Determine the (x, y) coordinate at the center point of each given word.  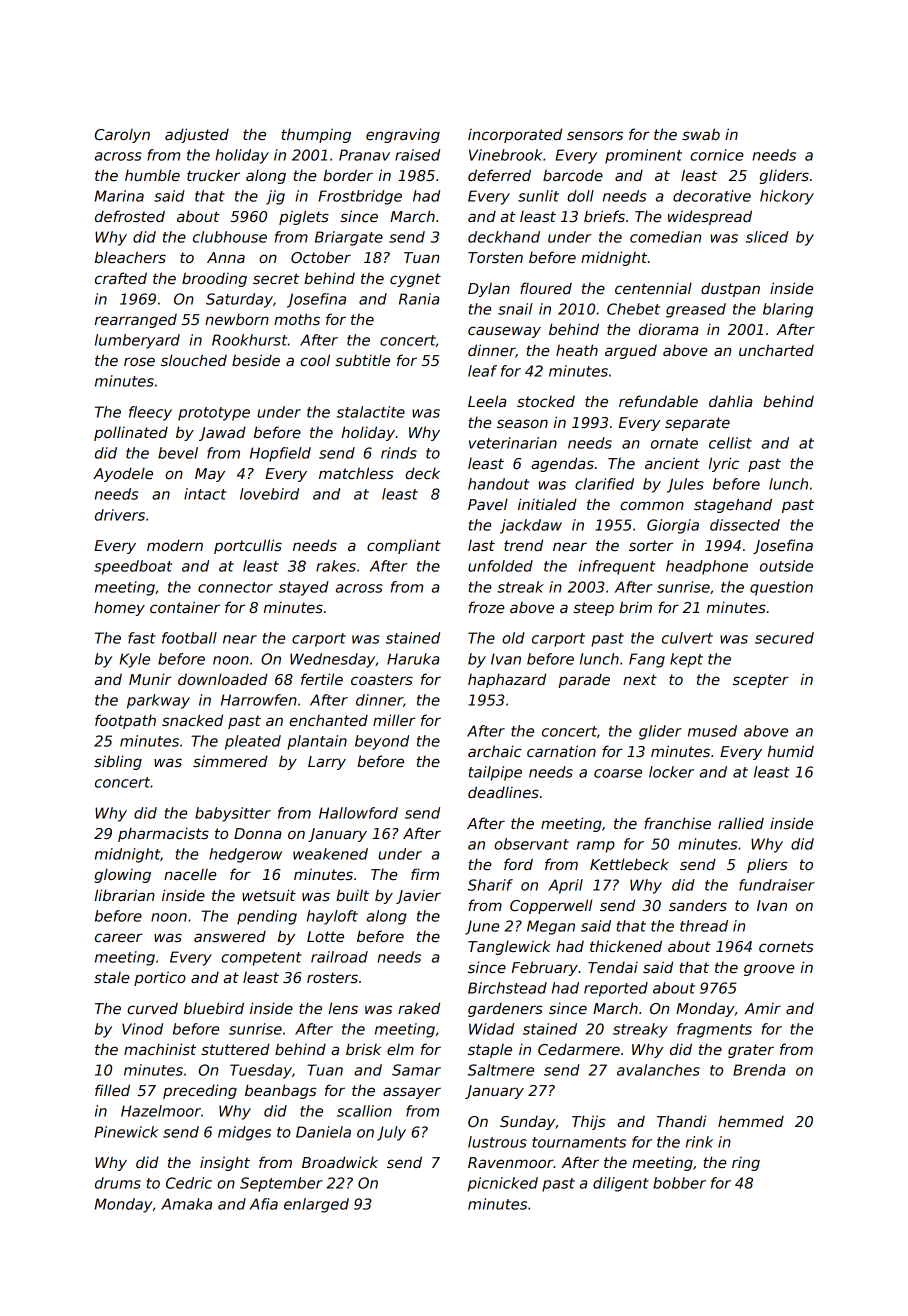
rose (139, 361)
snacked (192, 720)
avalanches (658, 1070)
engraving (403, 135)
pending (267, 917)
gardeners (505, 1009)
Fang (647, 660)
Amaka (186, 1204)
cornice (717, 155)
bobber (679, 1183)
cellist (730, 443)
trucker (213, 175)
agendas (562, 464)
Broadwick (340, 1162)
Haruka (413, 659)
